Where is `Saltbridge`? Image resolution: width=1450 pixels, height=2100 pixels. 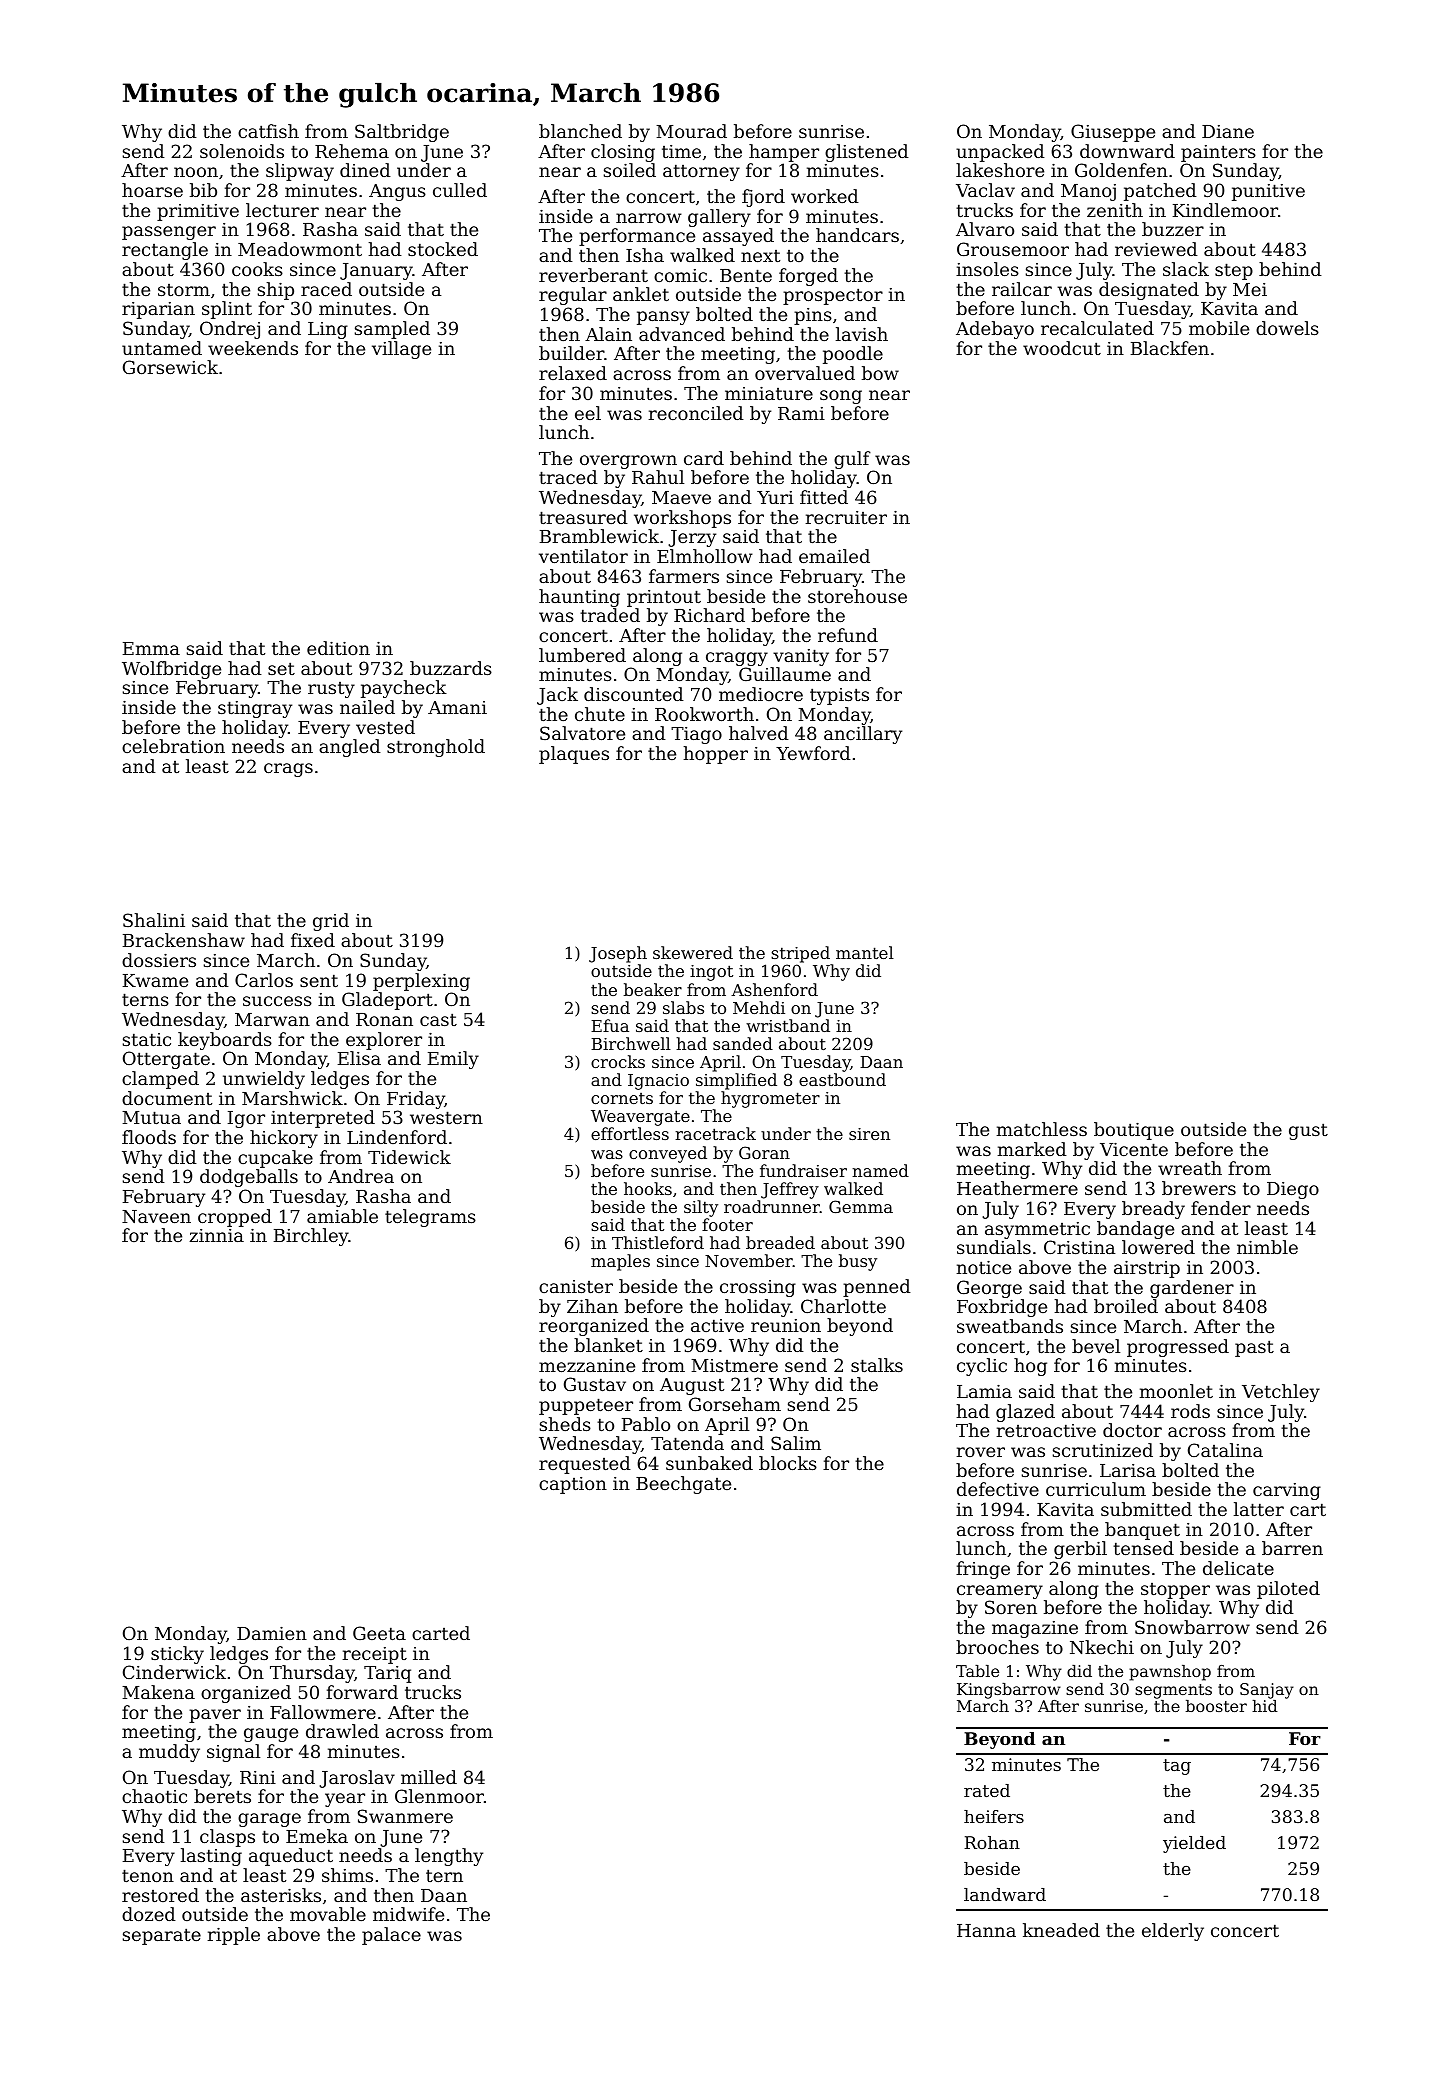
Saltbridge is located at coordinates (402, 133).
